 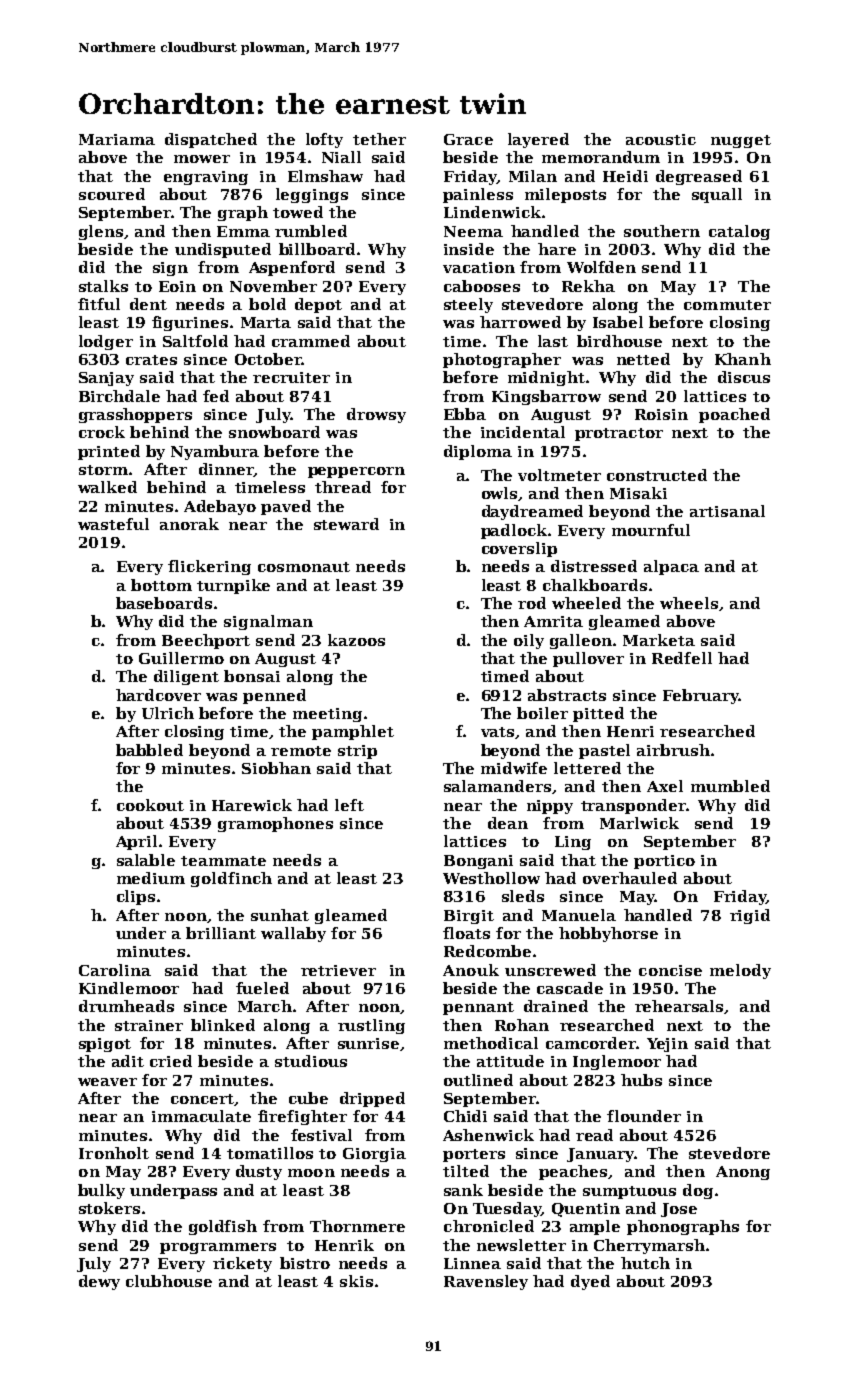 I want to click on spigot, so click(x=105, y=1045).
